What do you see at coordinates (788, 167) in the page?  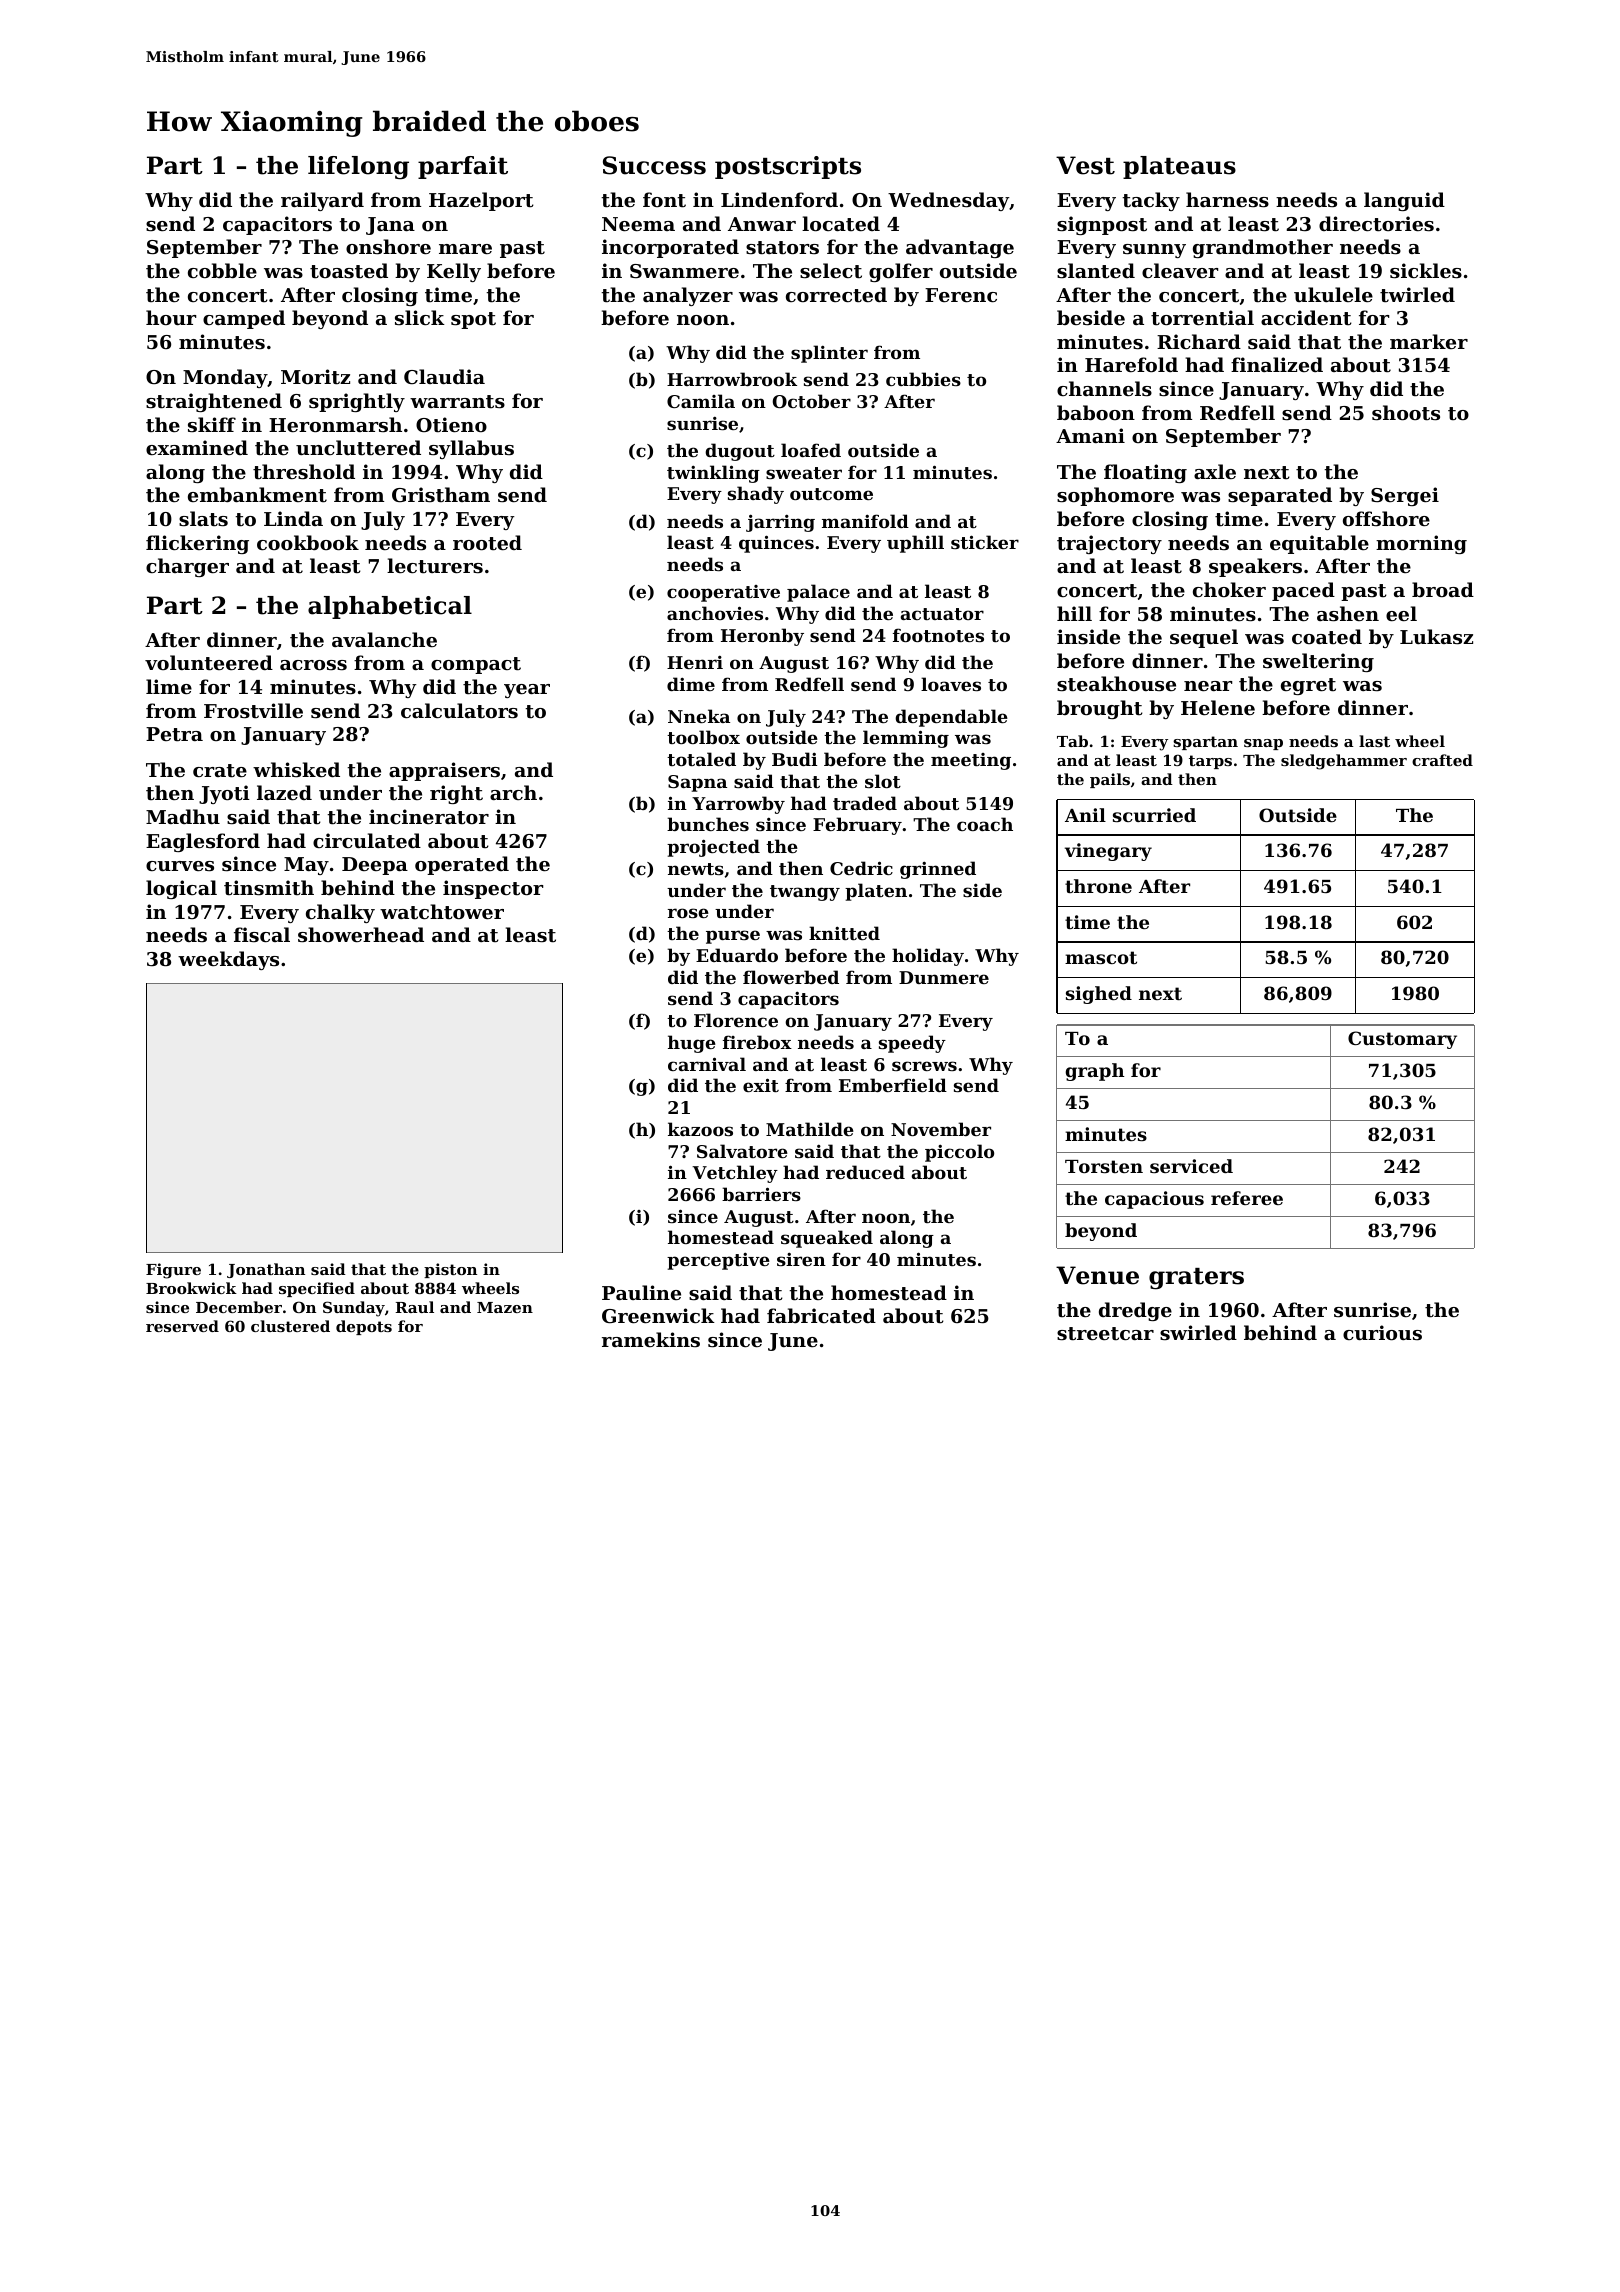 I see `postscripts` at bounding box center [788, 167].
